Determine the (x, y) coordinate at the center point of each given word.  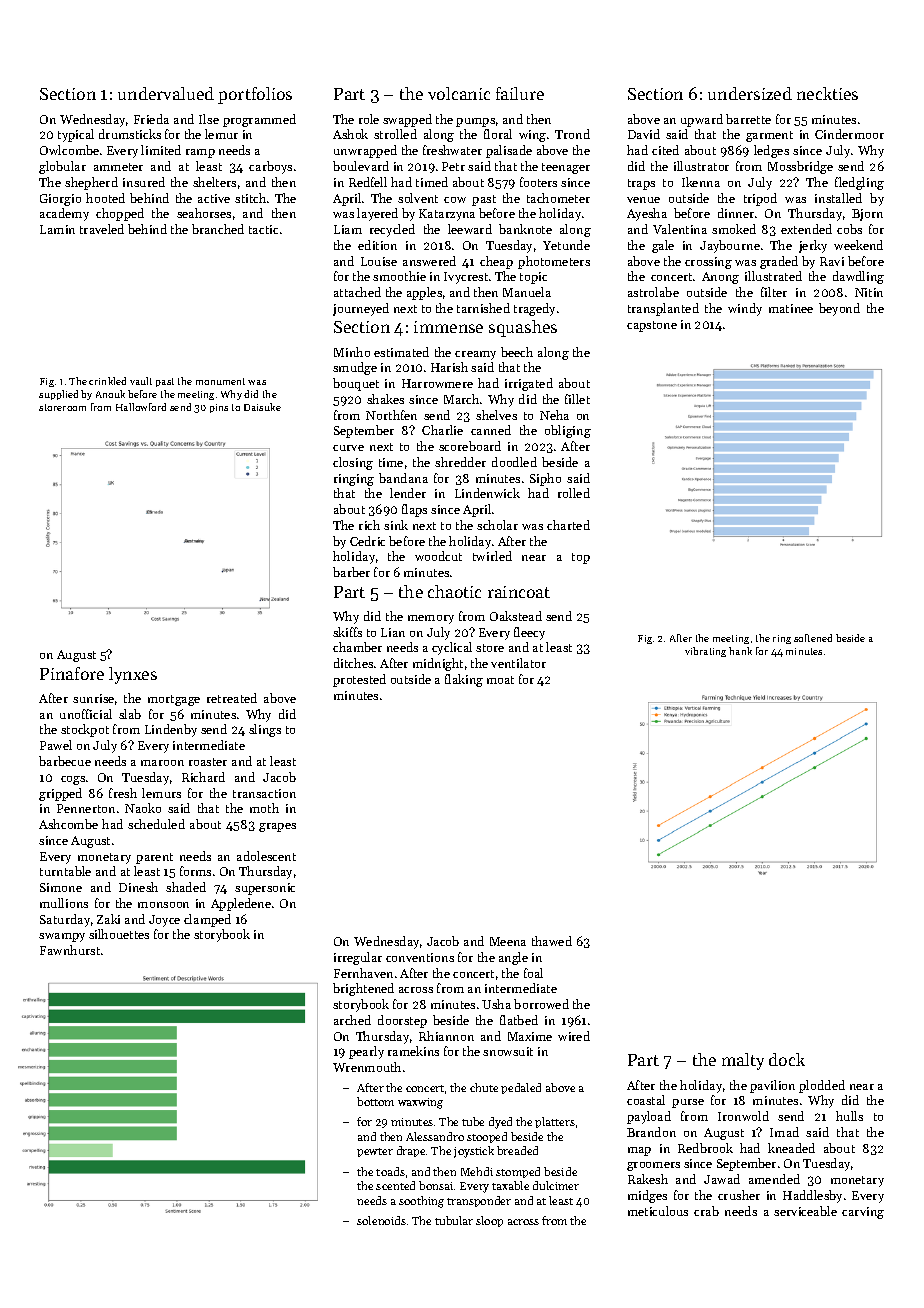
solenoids (381, 1220)
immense (448, 327)
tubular (454, 1220)
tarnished (483, 308)
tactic (263, 229)
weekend (858, 245)
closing (353, 463)
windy (745, 309)
